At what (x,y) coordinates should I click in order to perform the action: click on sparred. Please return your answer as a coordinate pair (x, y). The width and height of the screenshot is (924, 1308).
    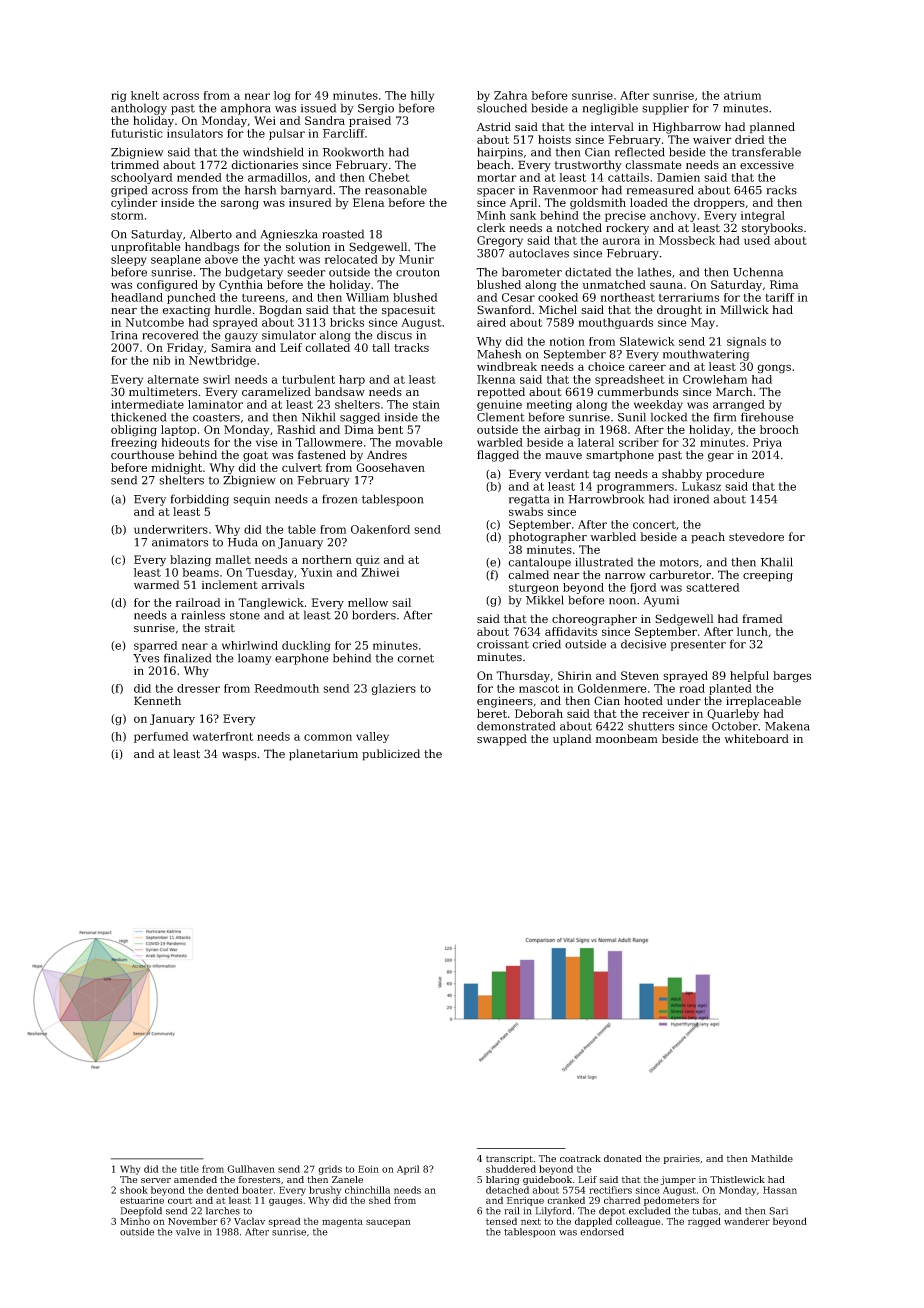
    Looking at the image, I should click on (156, 646).
